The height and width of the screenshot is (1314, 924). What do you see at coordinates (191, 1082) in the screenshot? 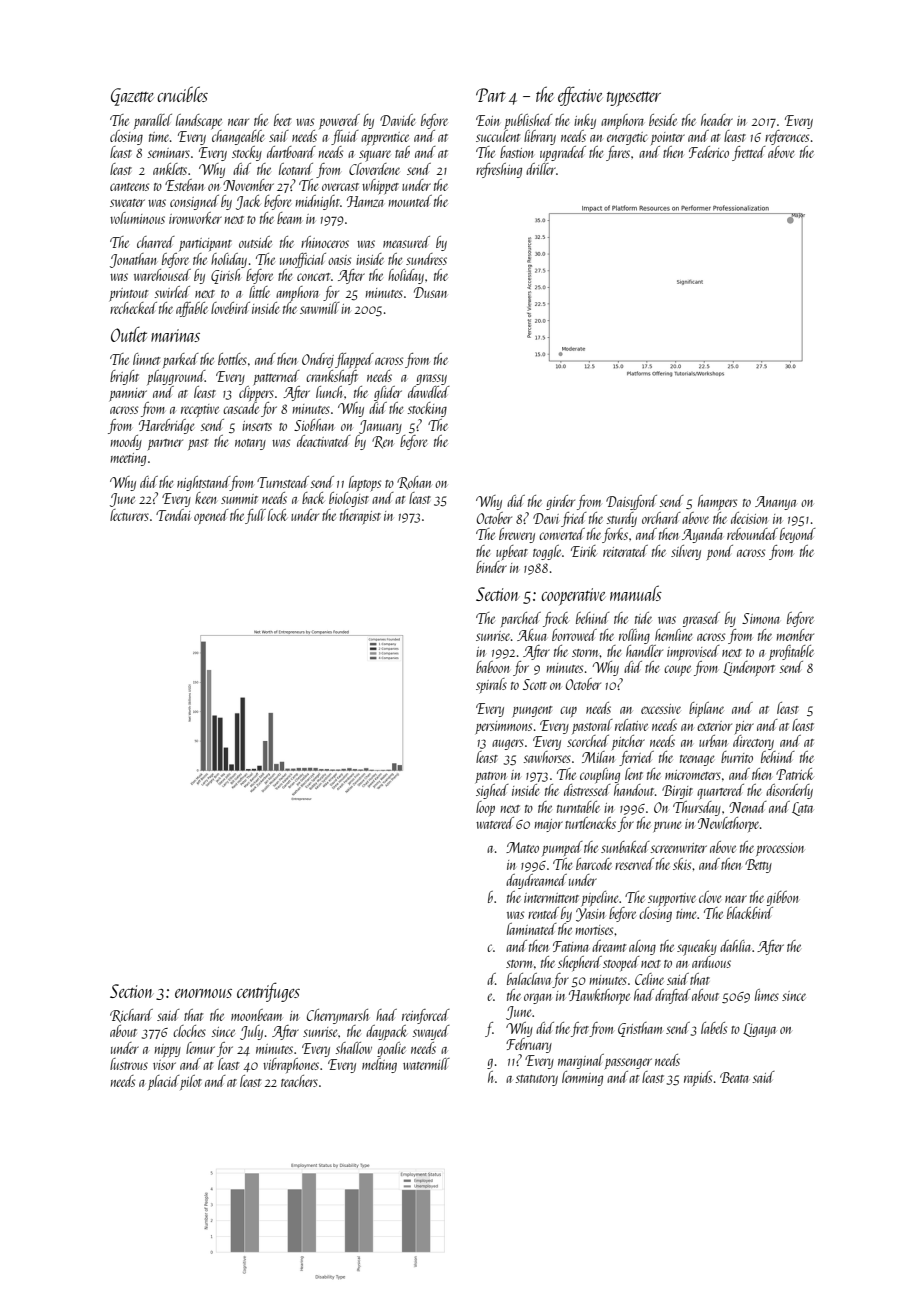
I see `pilot` at bounding box center [191, 1082].
